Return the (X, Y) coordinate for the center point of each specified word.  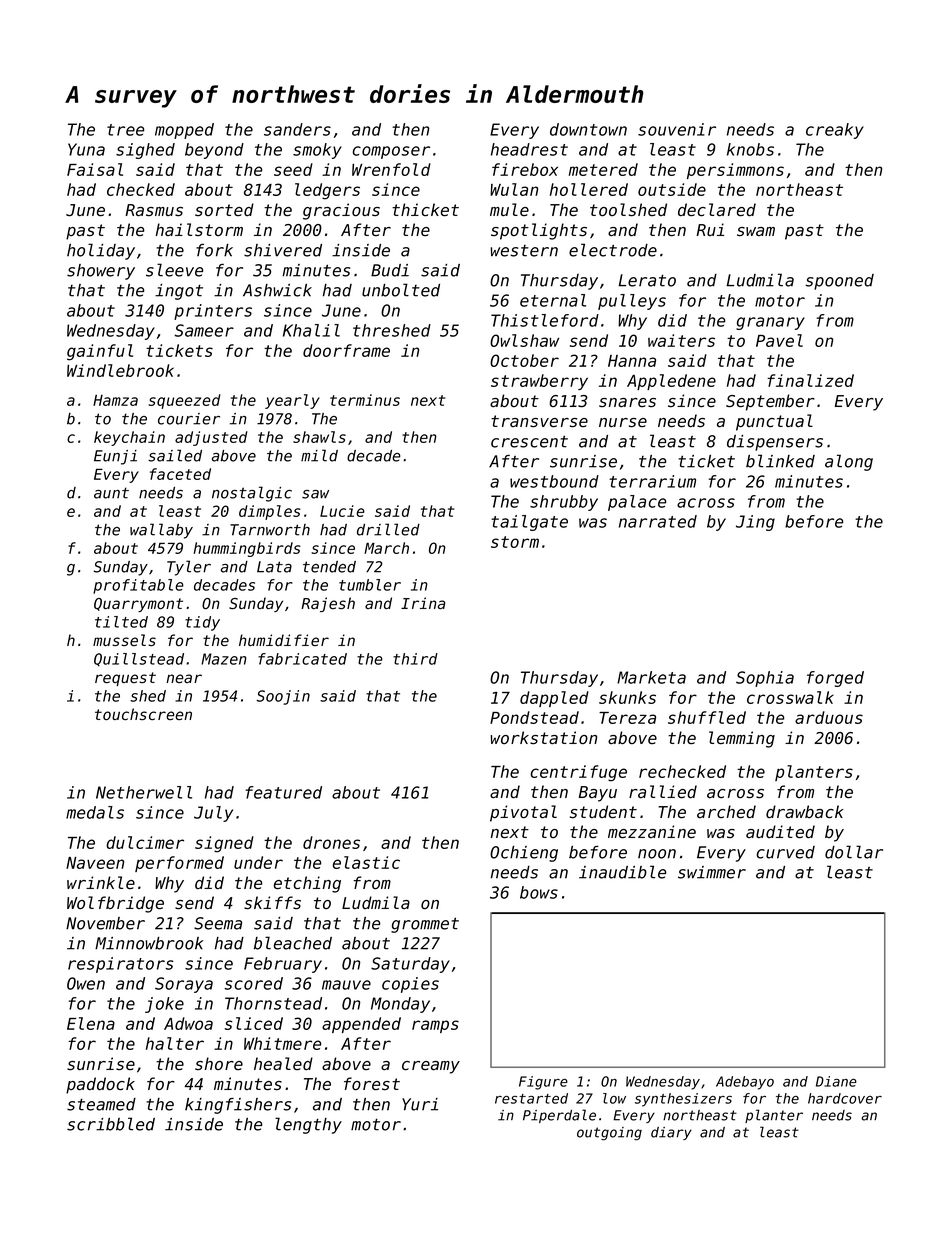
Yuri (420, 1104)
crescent (529, 442)
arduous (829, 717)
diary (671, 1133)
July (213, 814)
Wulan (514, 189)
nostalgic (252, 494)
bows (539, 892)
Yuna (86, 149)
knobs (750, 149)
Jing (755, 523)
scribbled (111, 1124)
